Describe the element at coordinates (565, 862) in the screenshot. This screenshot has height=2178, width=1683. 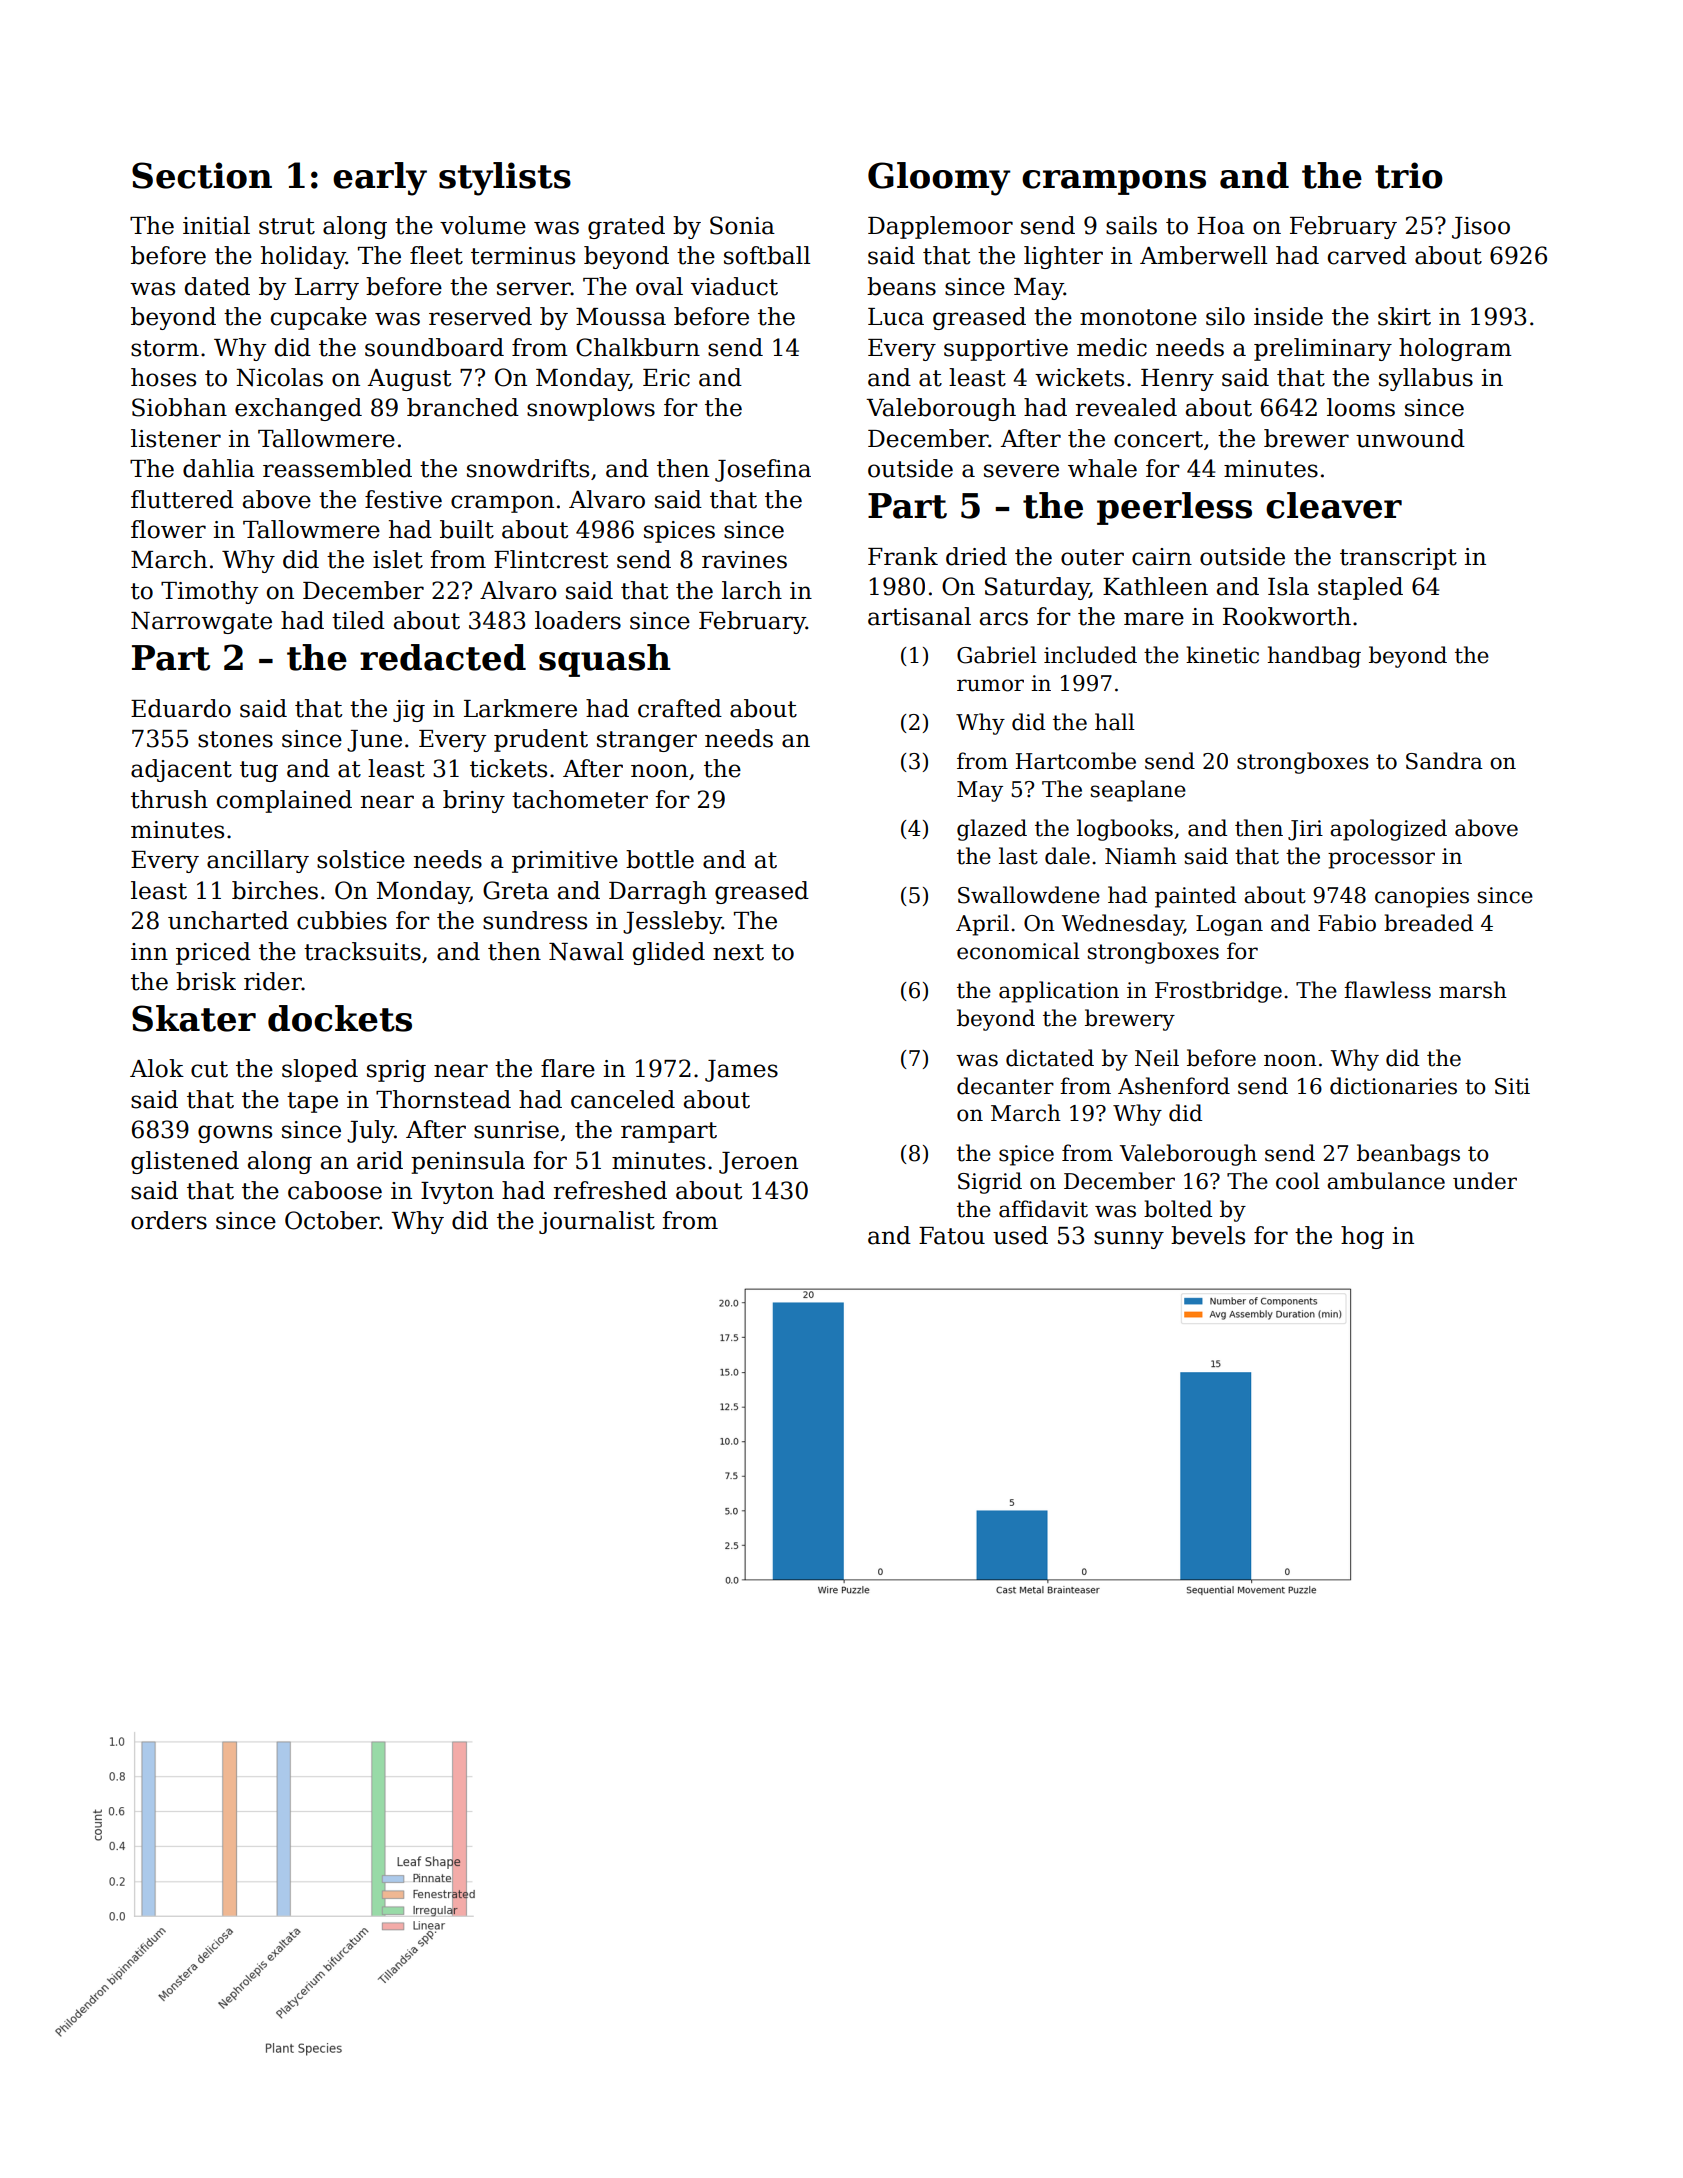
I see `primitive` at that location.
